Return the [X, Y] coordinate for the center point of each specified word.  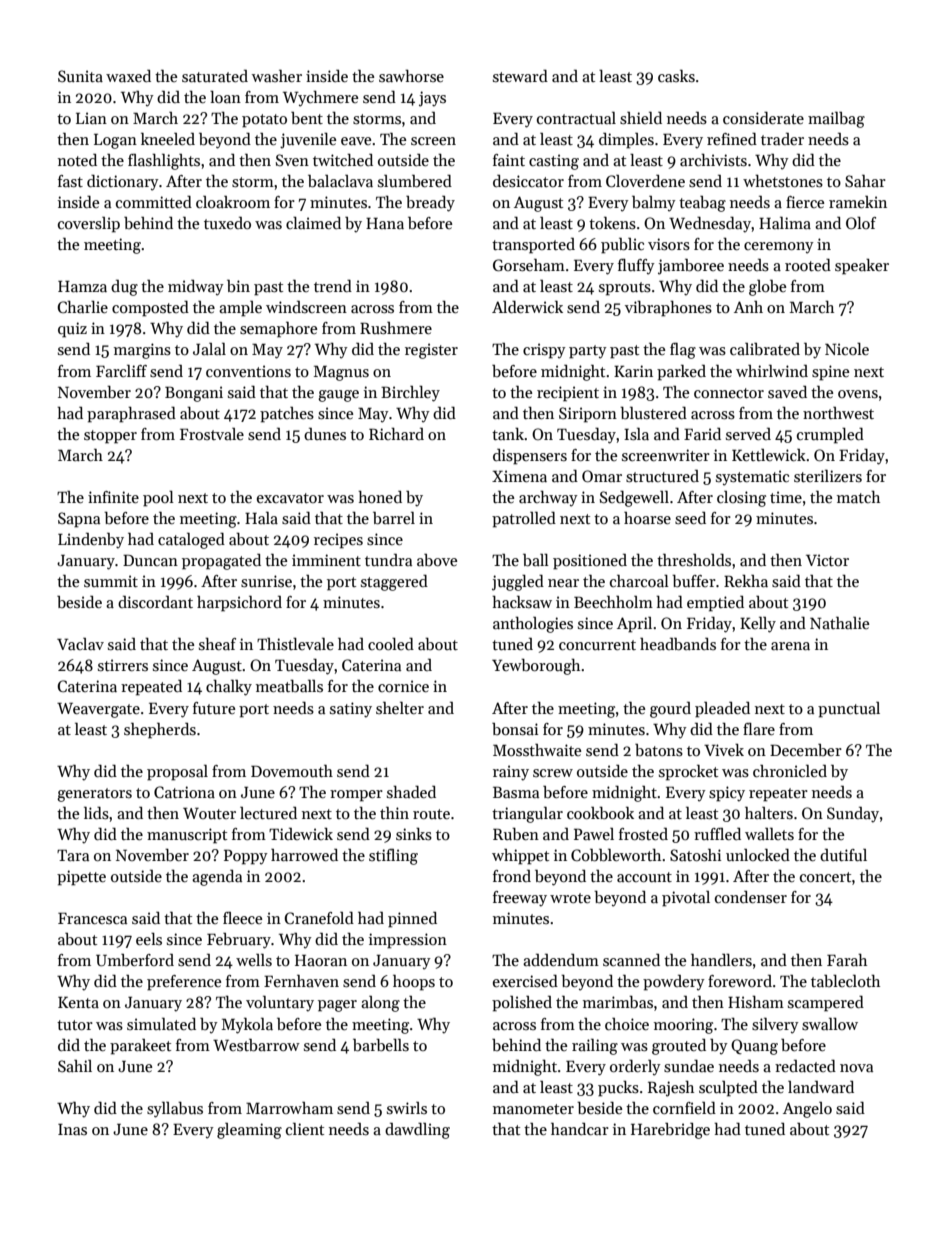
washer [277, 76]
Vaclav [80, 644]
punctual [849, 710]
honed [380, 496]
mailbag [836, 119]
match [858, 497]
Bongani [194, 394]
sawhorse [411, 76]
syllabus [175, 1110]
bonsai [515, 728]
